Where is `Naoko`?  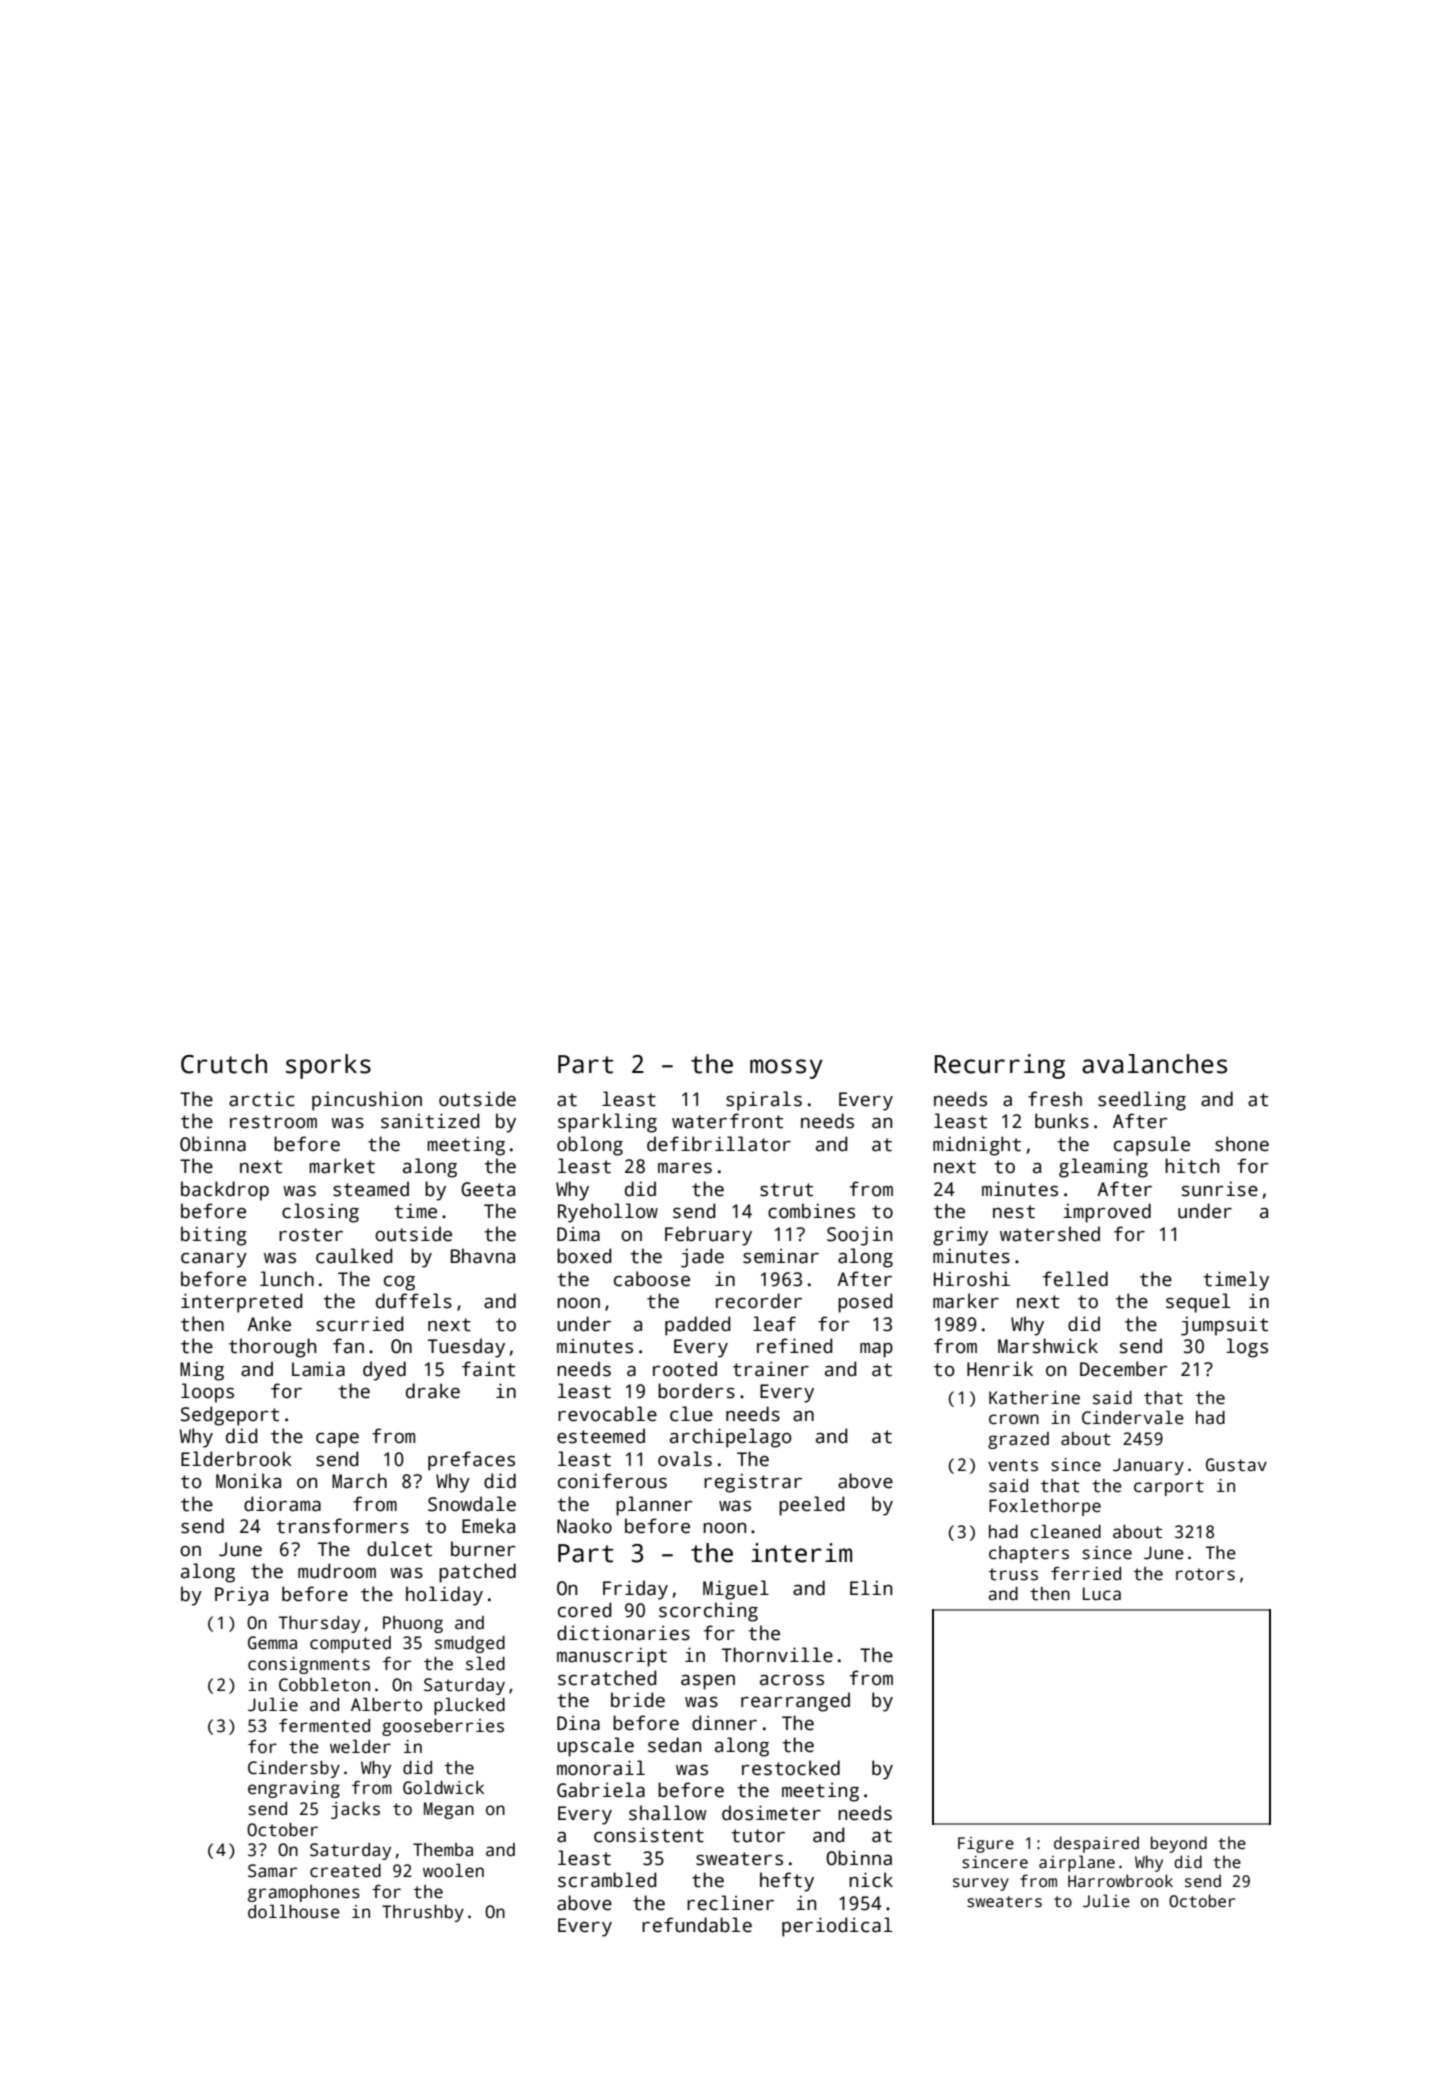 Naoko is located at coordinates (584, 1526).
